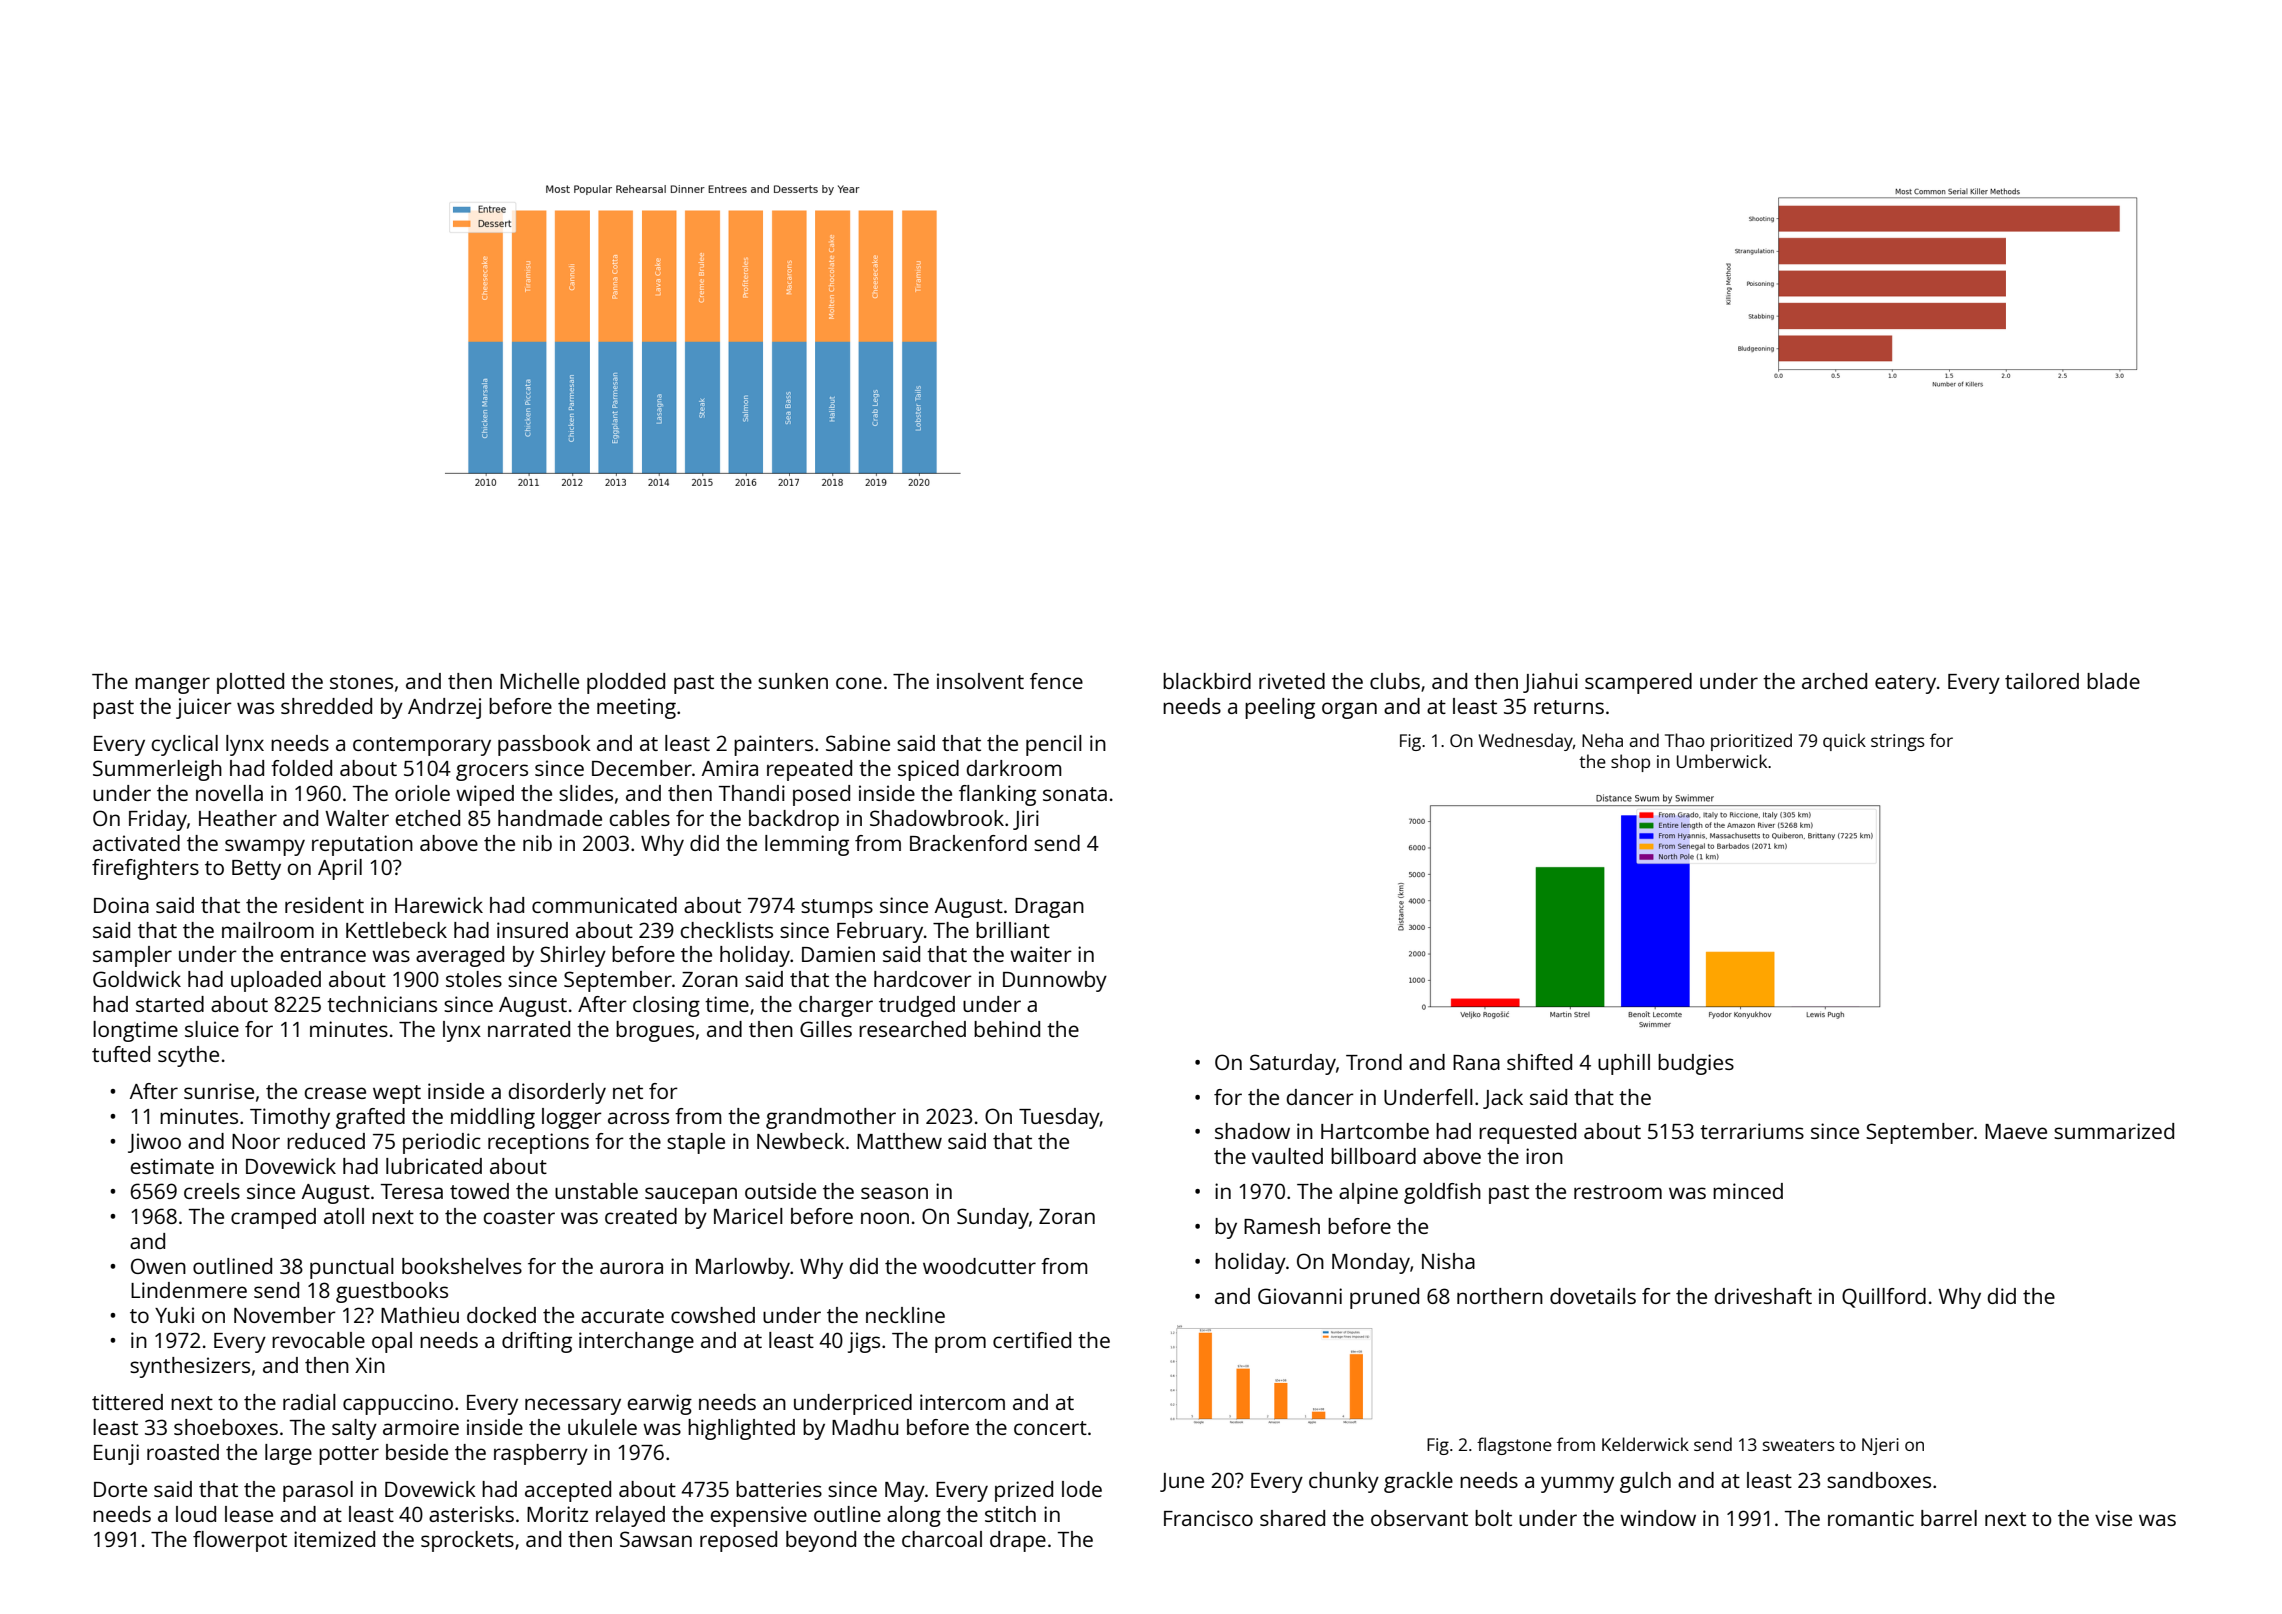  I want to click on cramped, so click(273, 1218).
